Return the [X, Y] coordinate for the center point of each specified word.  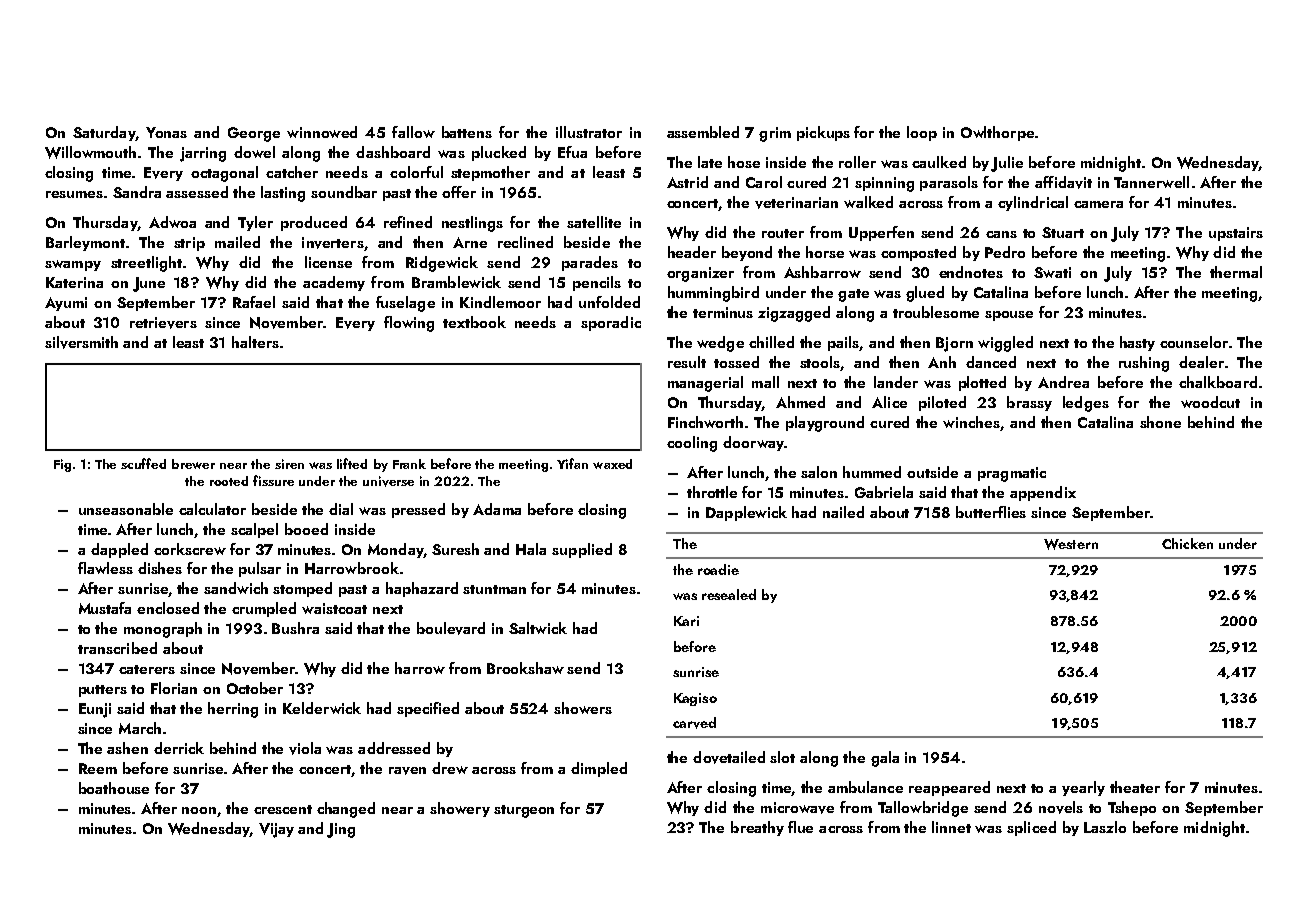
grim [775, 134]
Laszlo [1105, 827]
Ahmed [800, 402]
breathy [757, 828]
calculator [212, 509]
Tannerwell [1151, 182]
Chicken [1187, 543]
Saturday [104, 133]
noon [199, 810]
